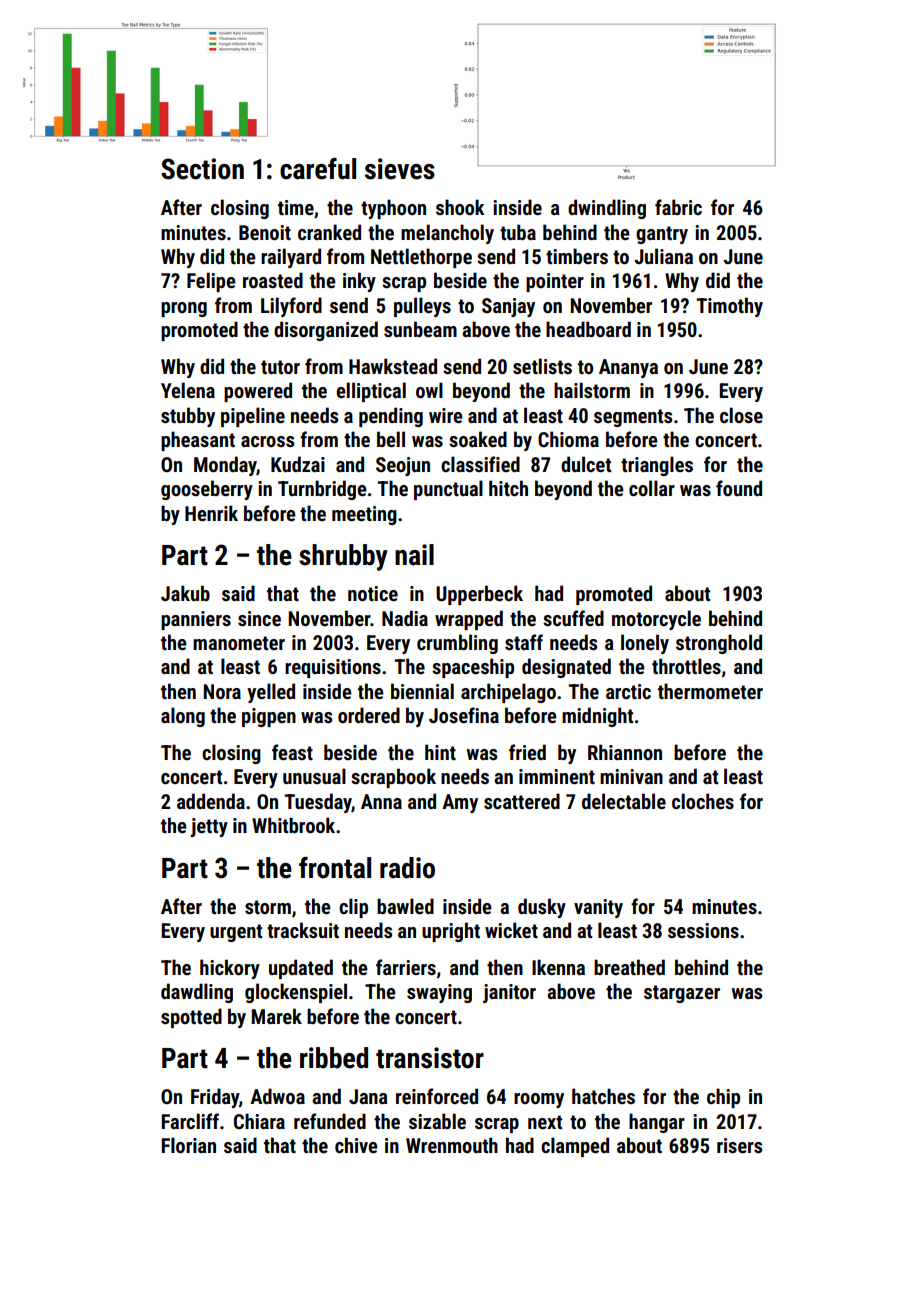 This page has width=924, height=1311. I want to click on risers, so click(739, 1145).
